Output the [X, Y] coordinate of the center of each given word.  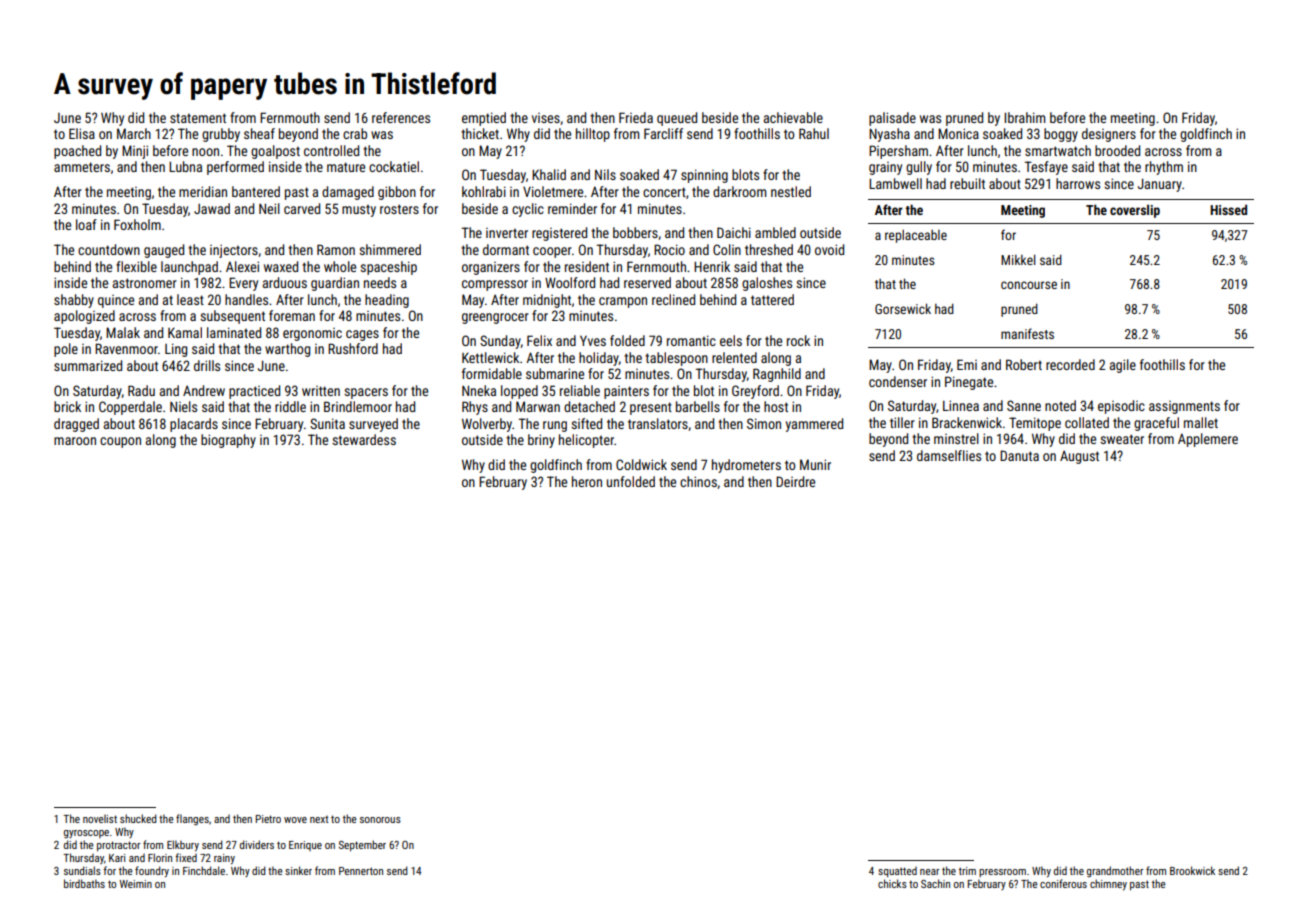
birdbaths [84, 883]
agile [1123, 366]
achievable [793, 117]
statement [198, 118]
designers [1109, 135]
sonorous [380, 820]
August [1079, 457]
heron [587, 481]
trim [967, 871]
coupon [120, 442]
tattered [772, 299]
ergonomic [312, 334]
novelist [100, 818]
